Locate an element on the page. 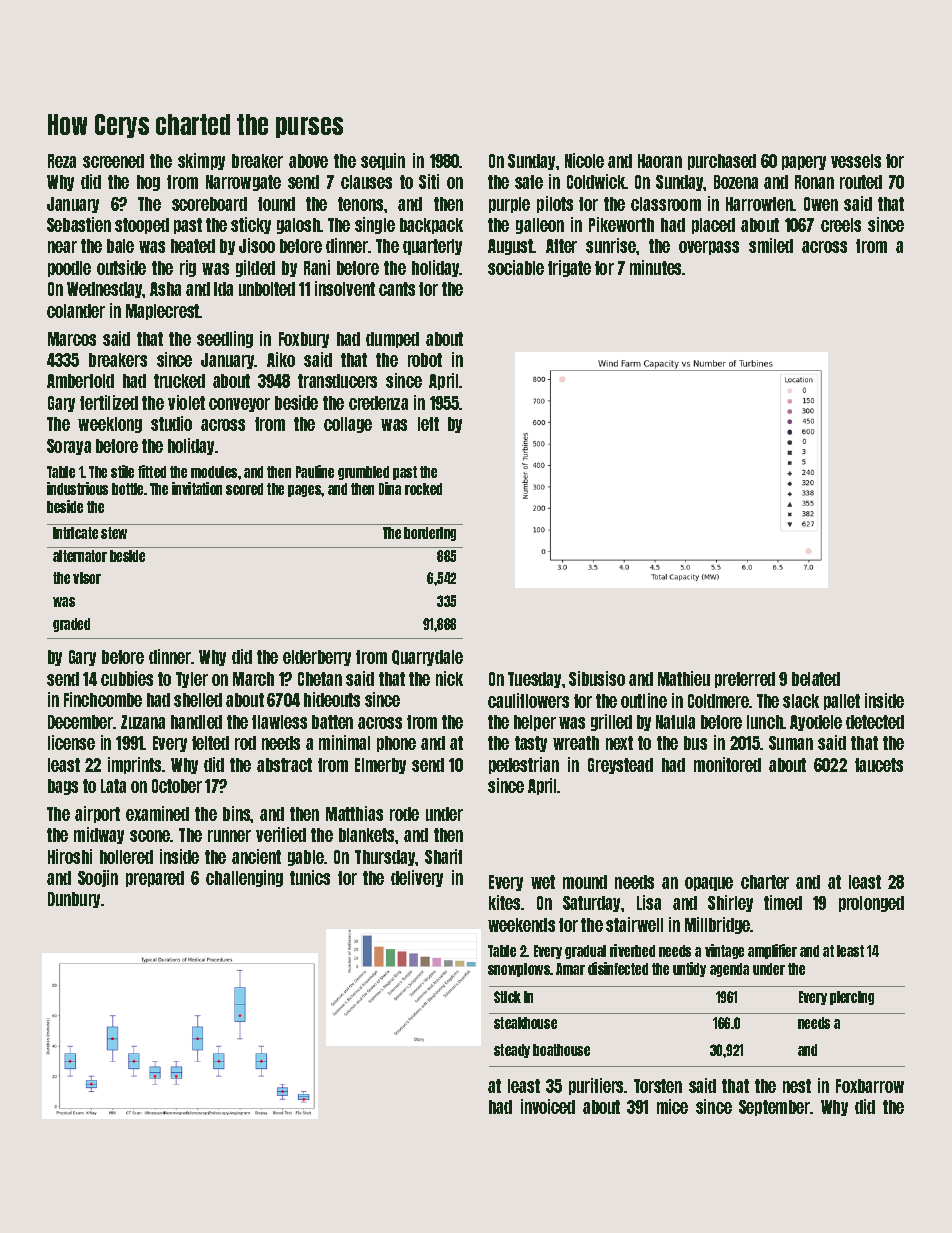 The height and width of the image is (1233, 952). runner is located at coordinates (229, 836).
